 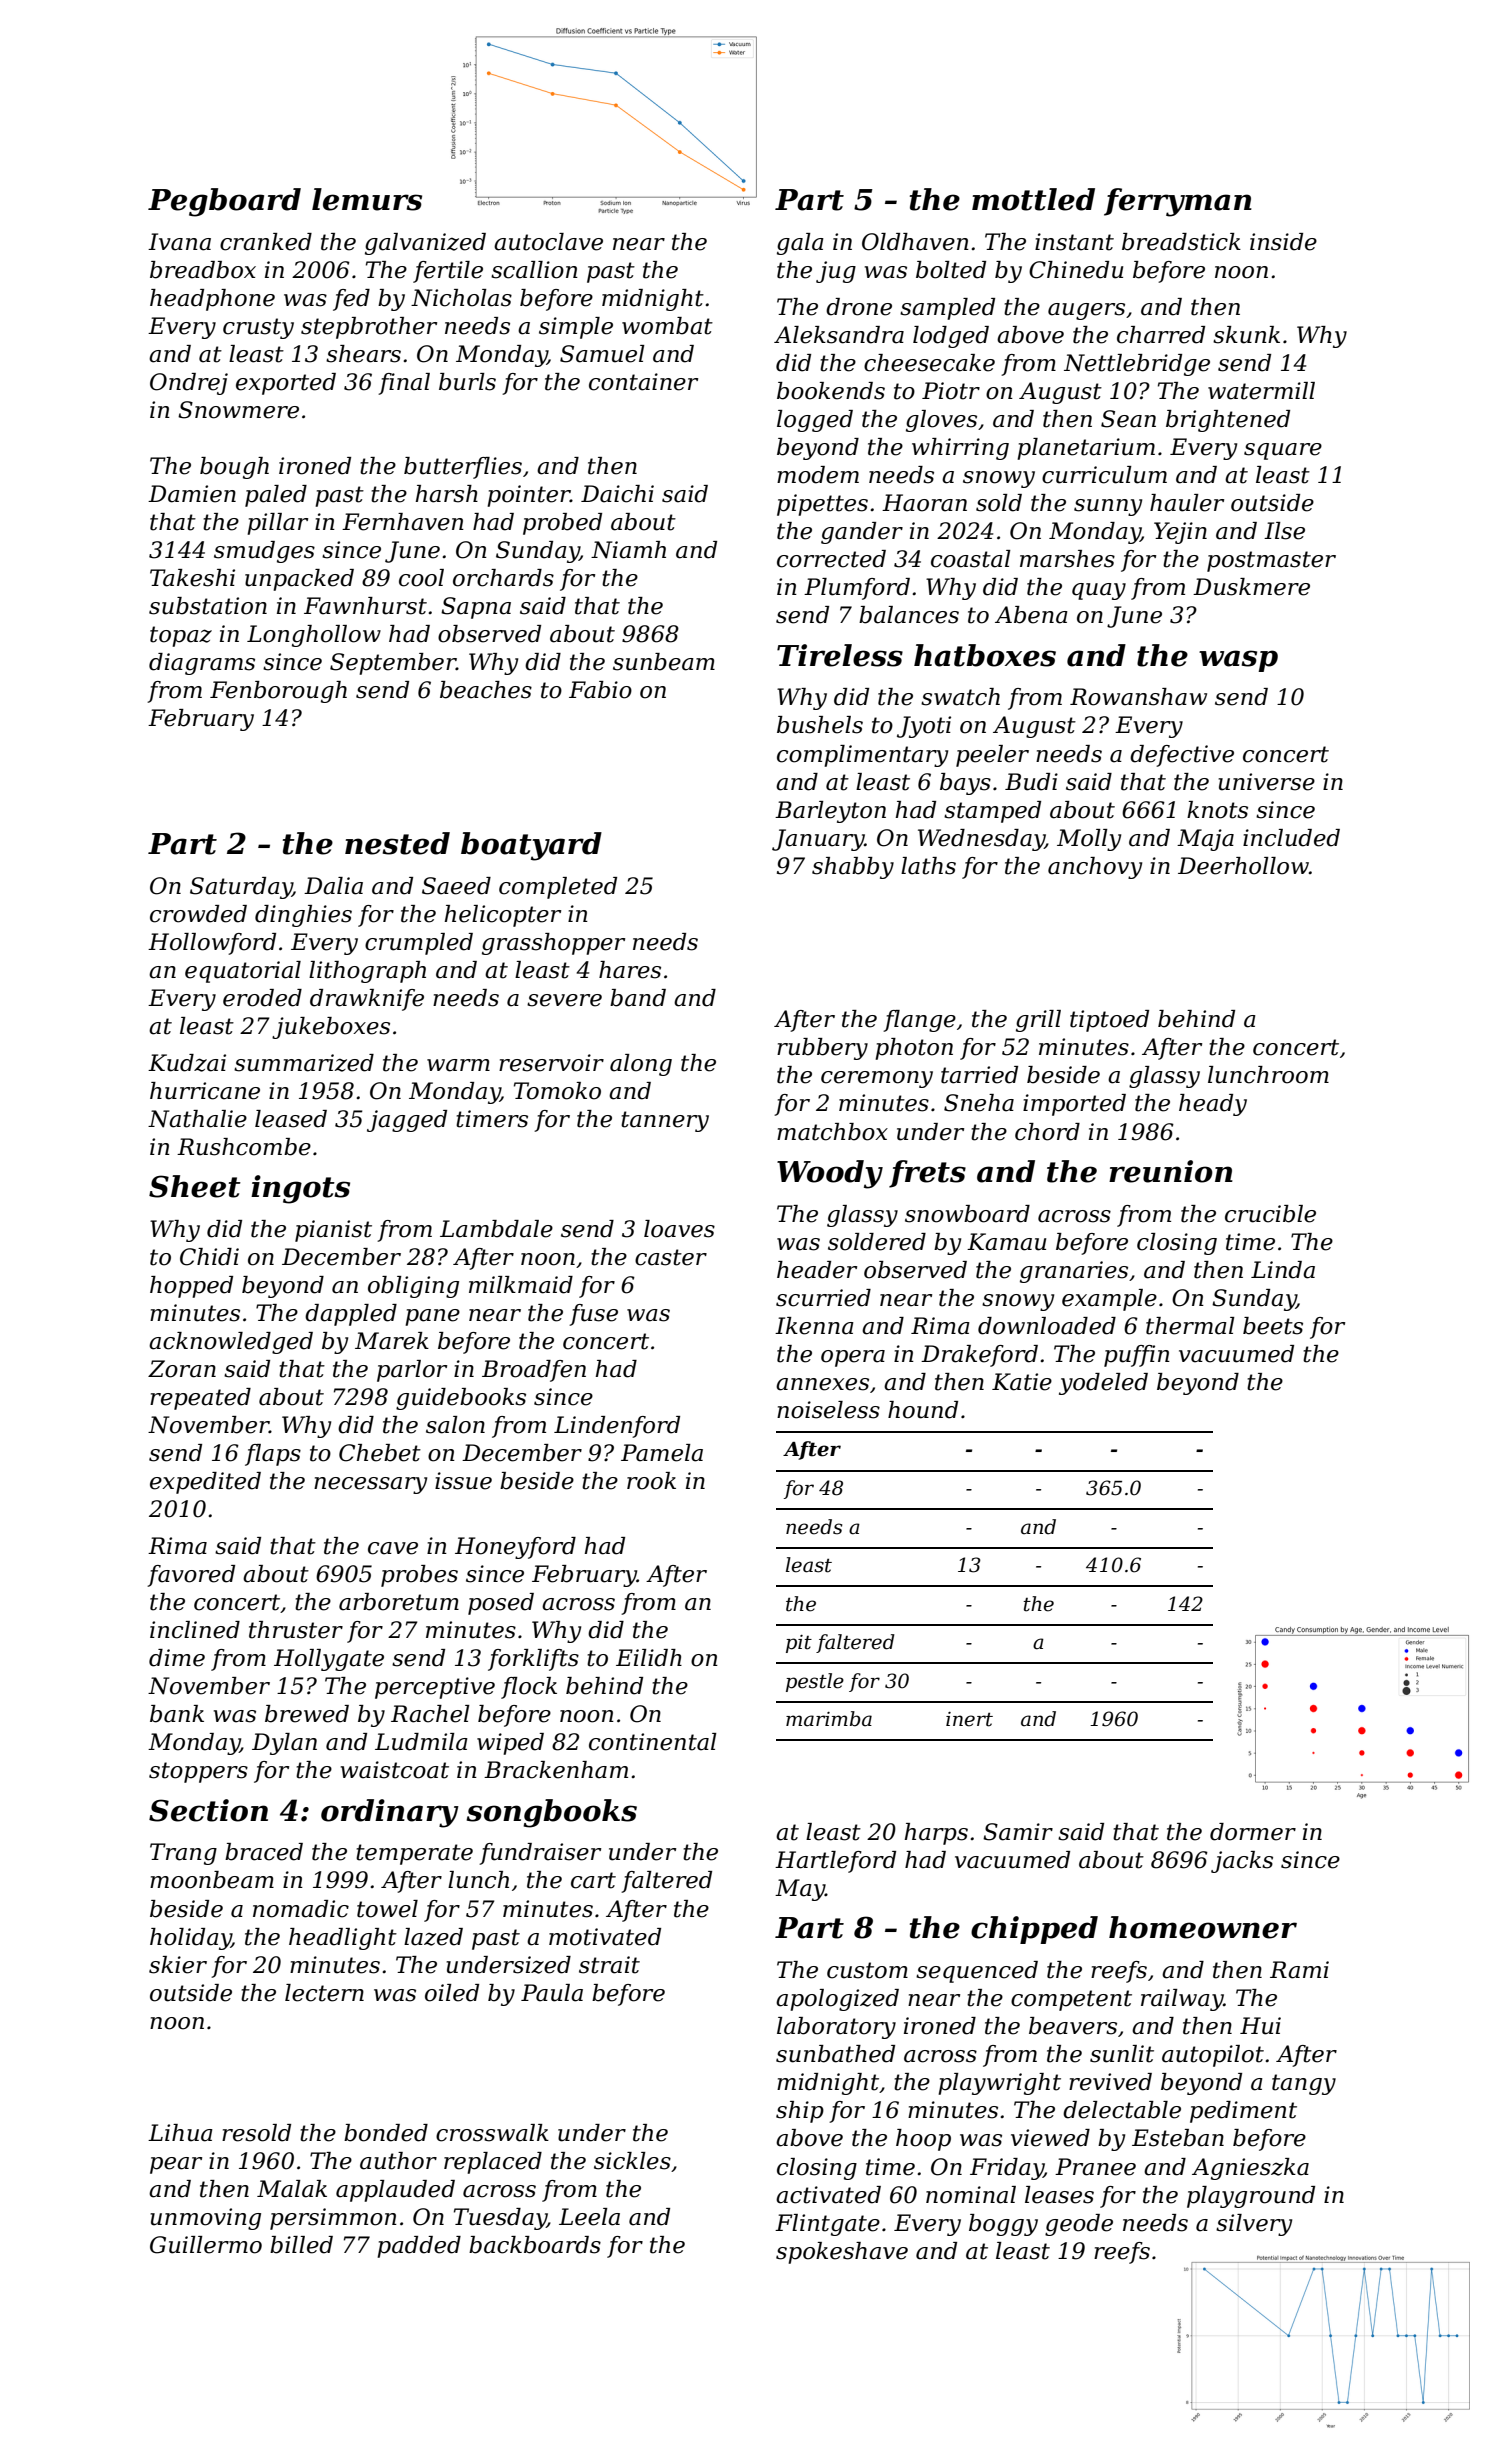 What do you see at coordinates (433, 1937) in the screenshot?
I see `lazed` at bounding box center [433, 1937].
